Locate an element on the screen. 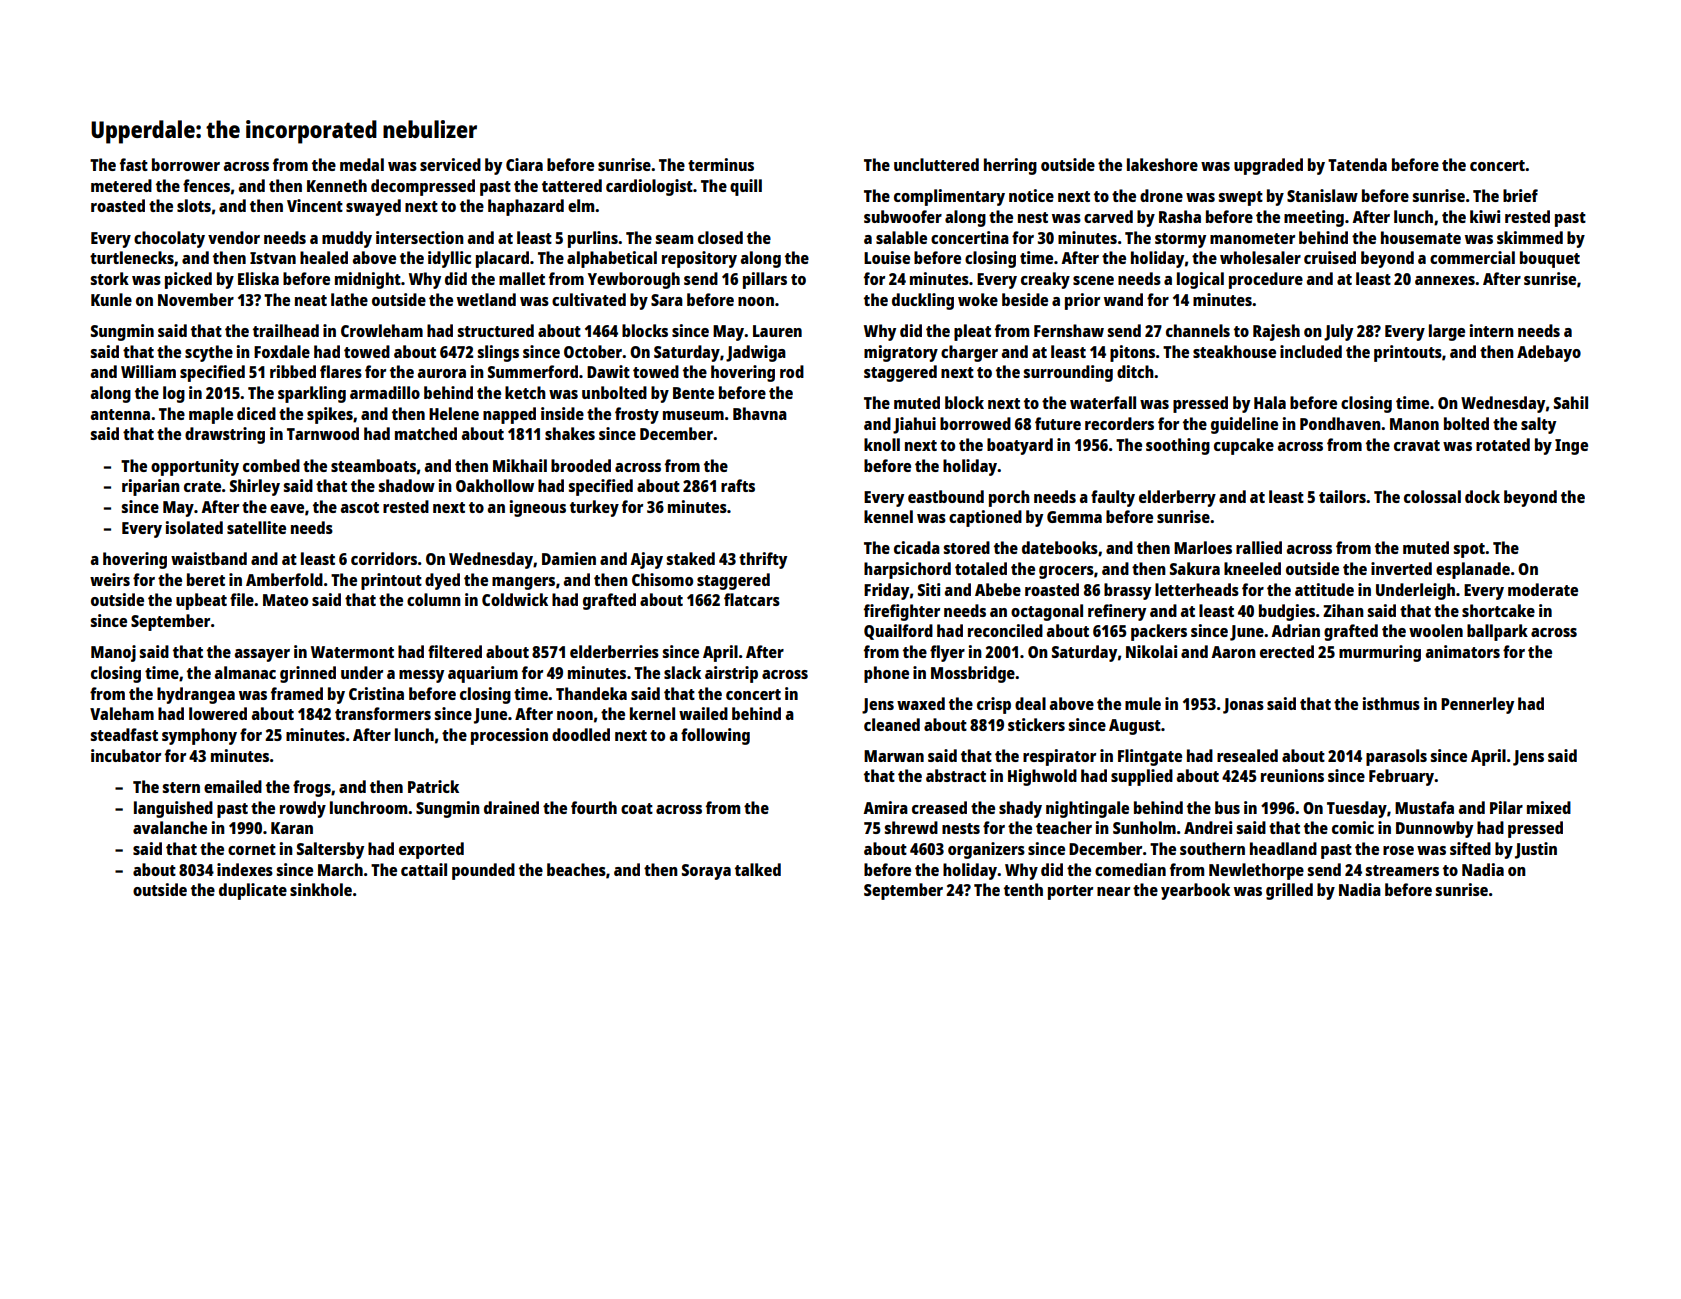 Image resolution: width=1681 pixels, height=1299 pixels. uncluttered is located at coordinates (936, 164).
